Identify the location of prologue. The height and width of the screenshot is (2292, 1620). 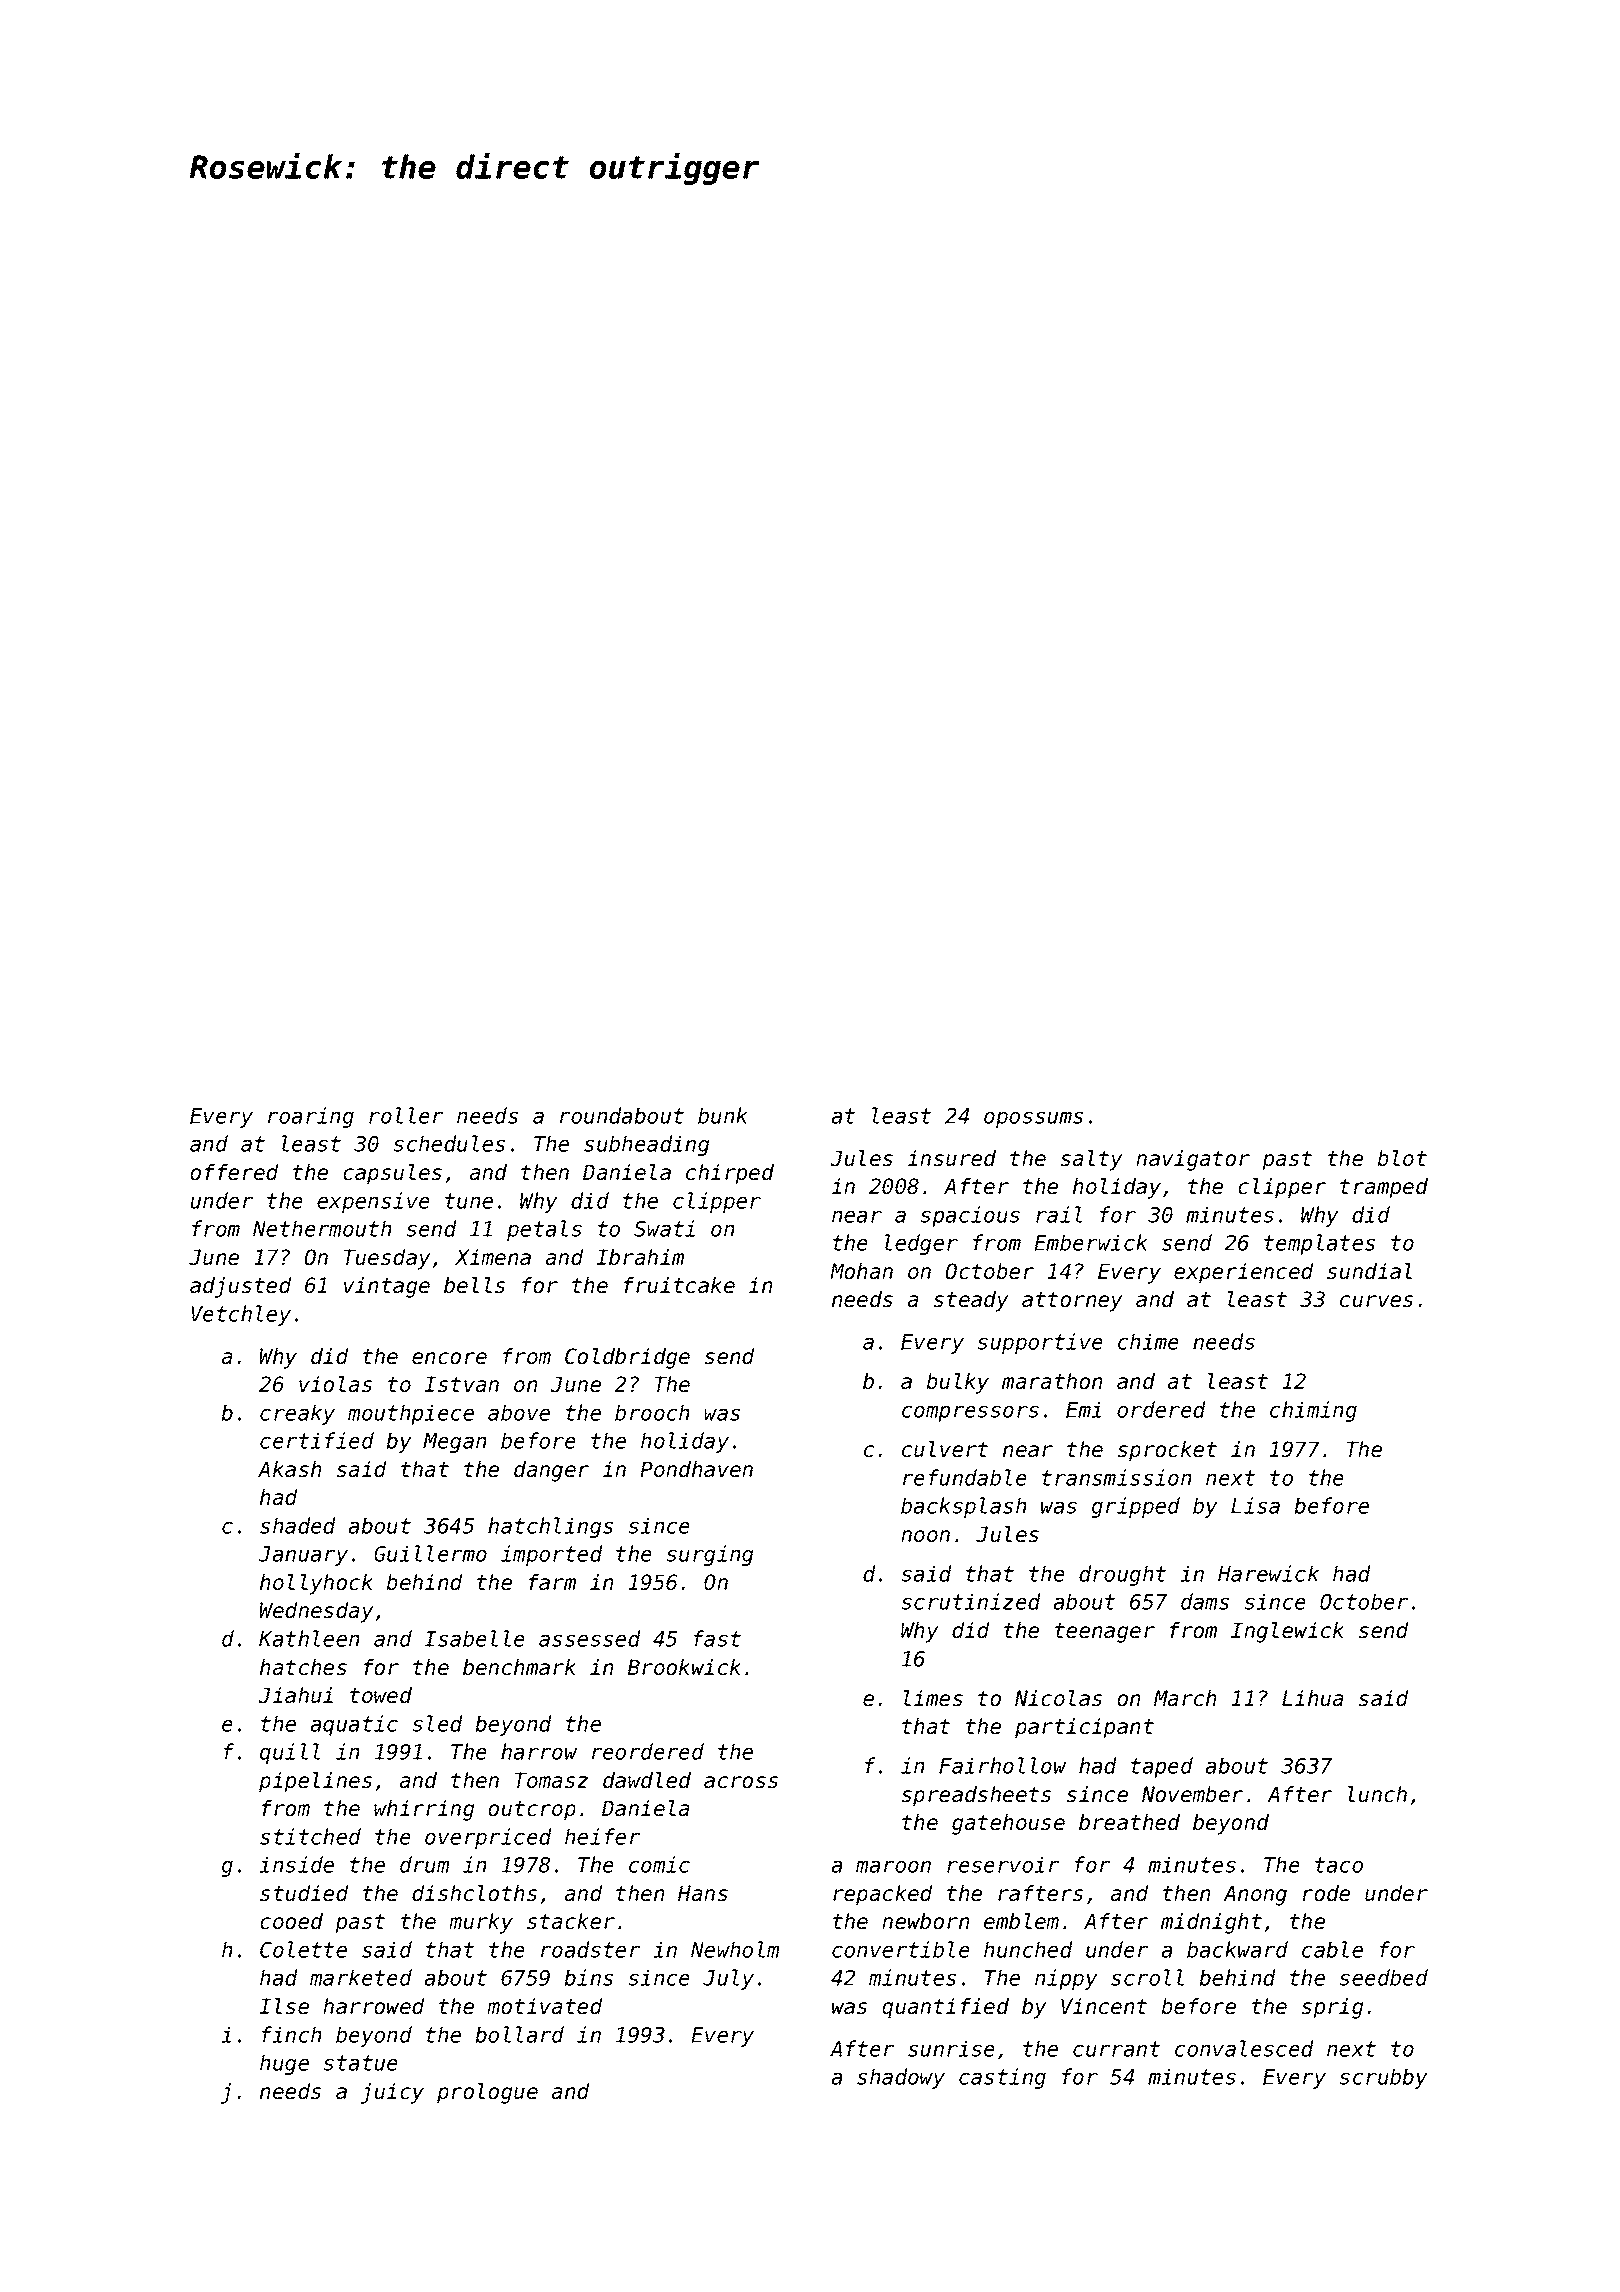
(487, 2093).
